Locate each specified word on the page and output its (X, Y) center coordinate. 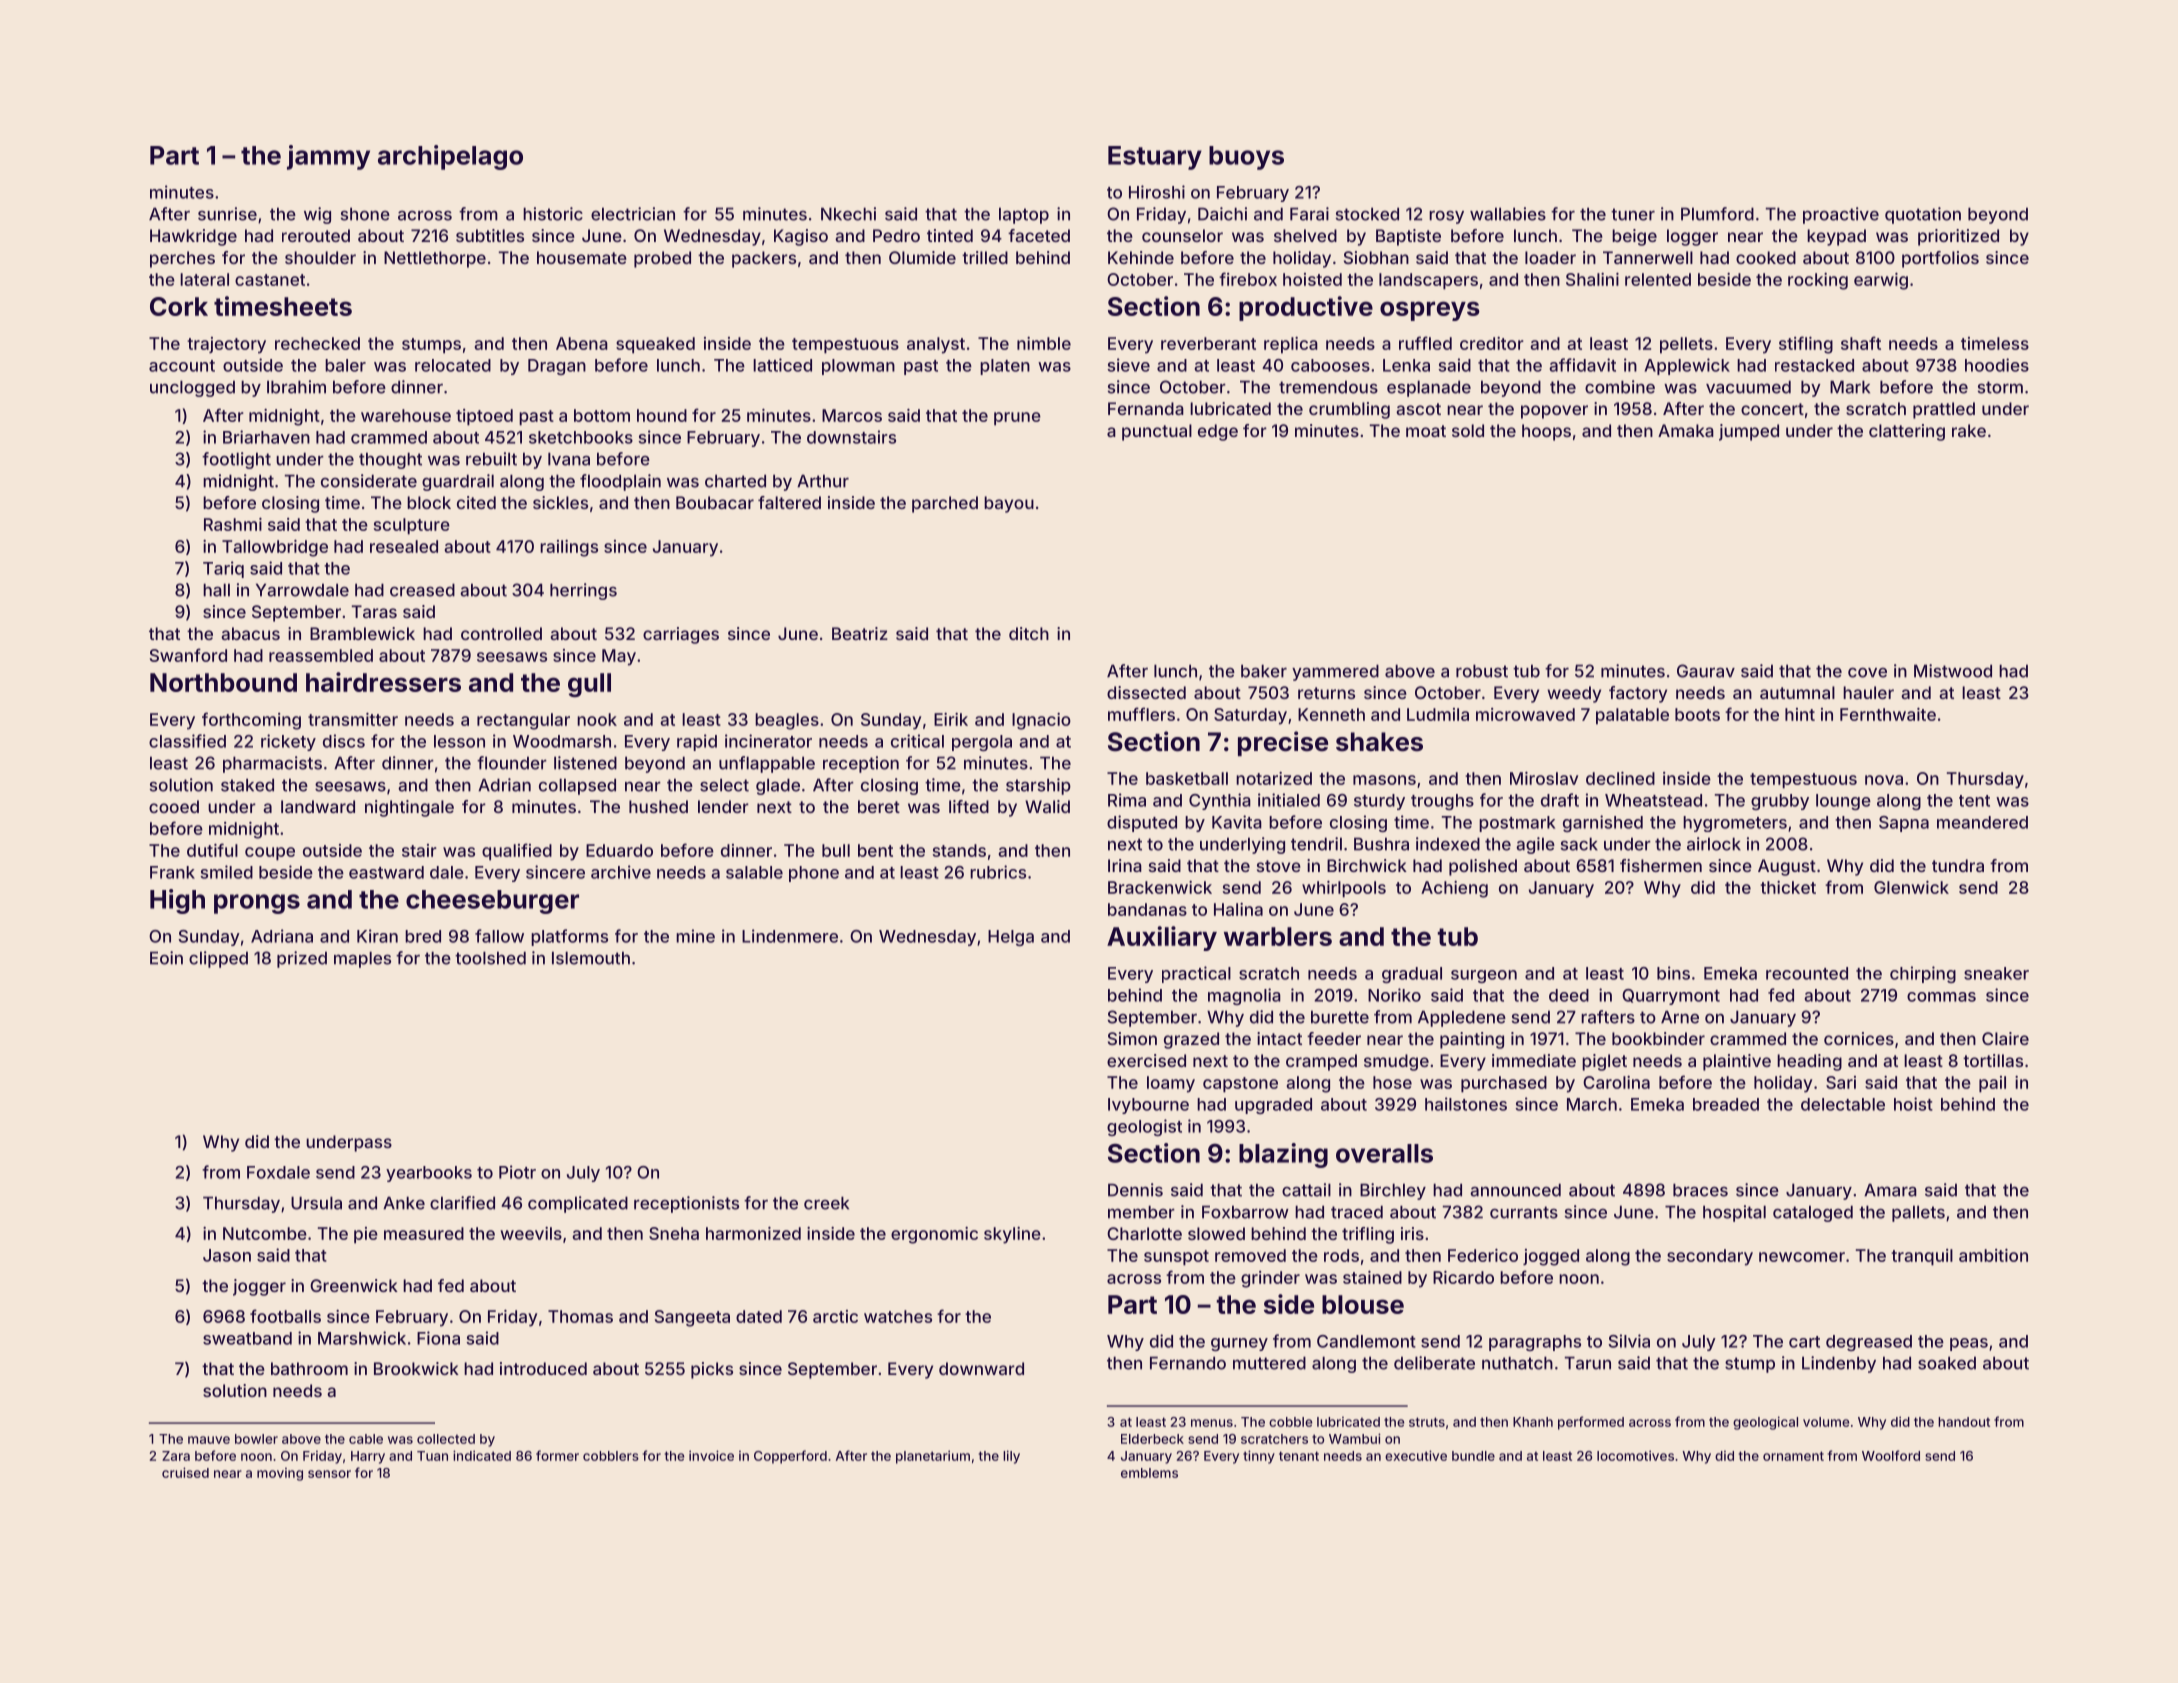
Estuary (1155, 158)
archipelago (450, 157)
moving (280, 1474)
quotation (1923, 215)
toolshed (490, 958)
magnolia (1244, 996)
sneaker (1996, 973)
